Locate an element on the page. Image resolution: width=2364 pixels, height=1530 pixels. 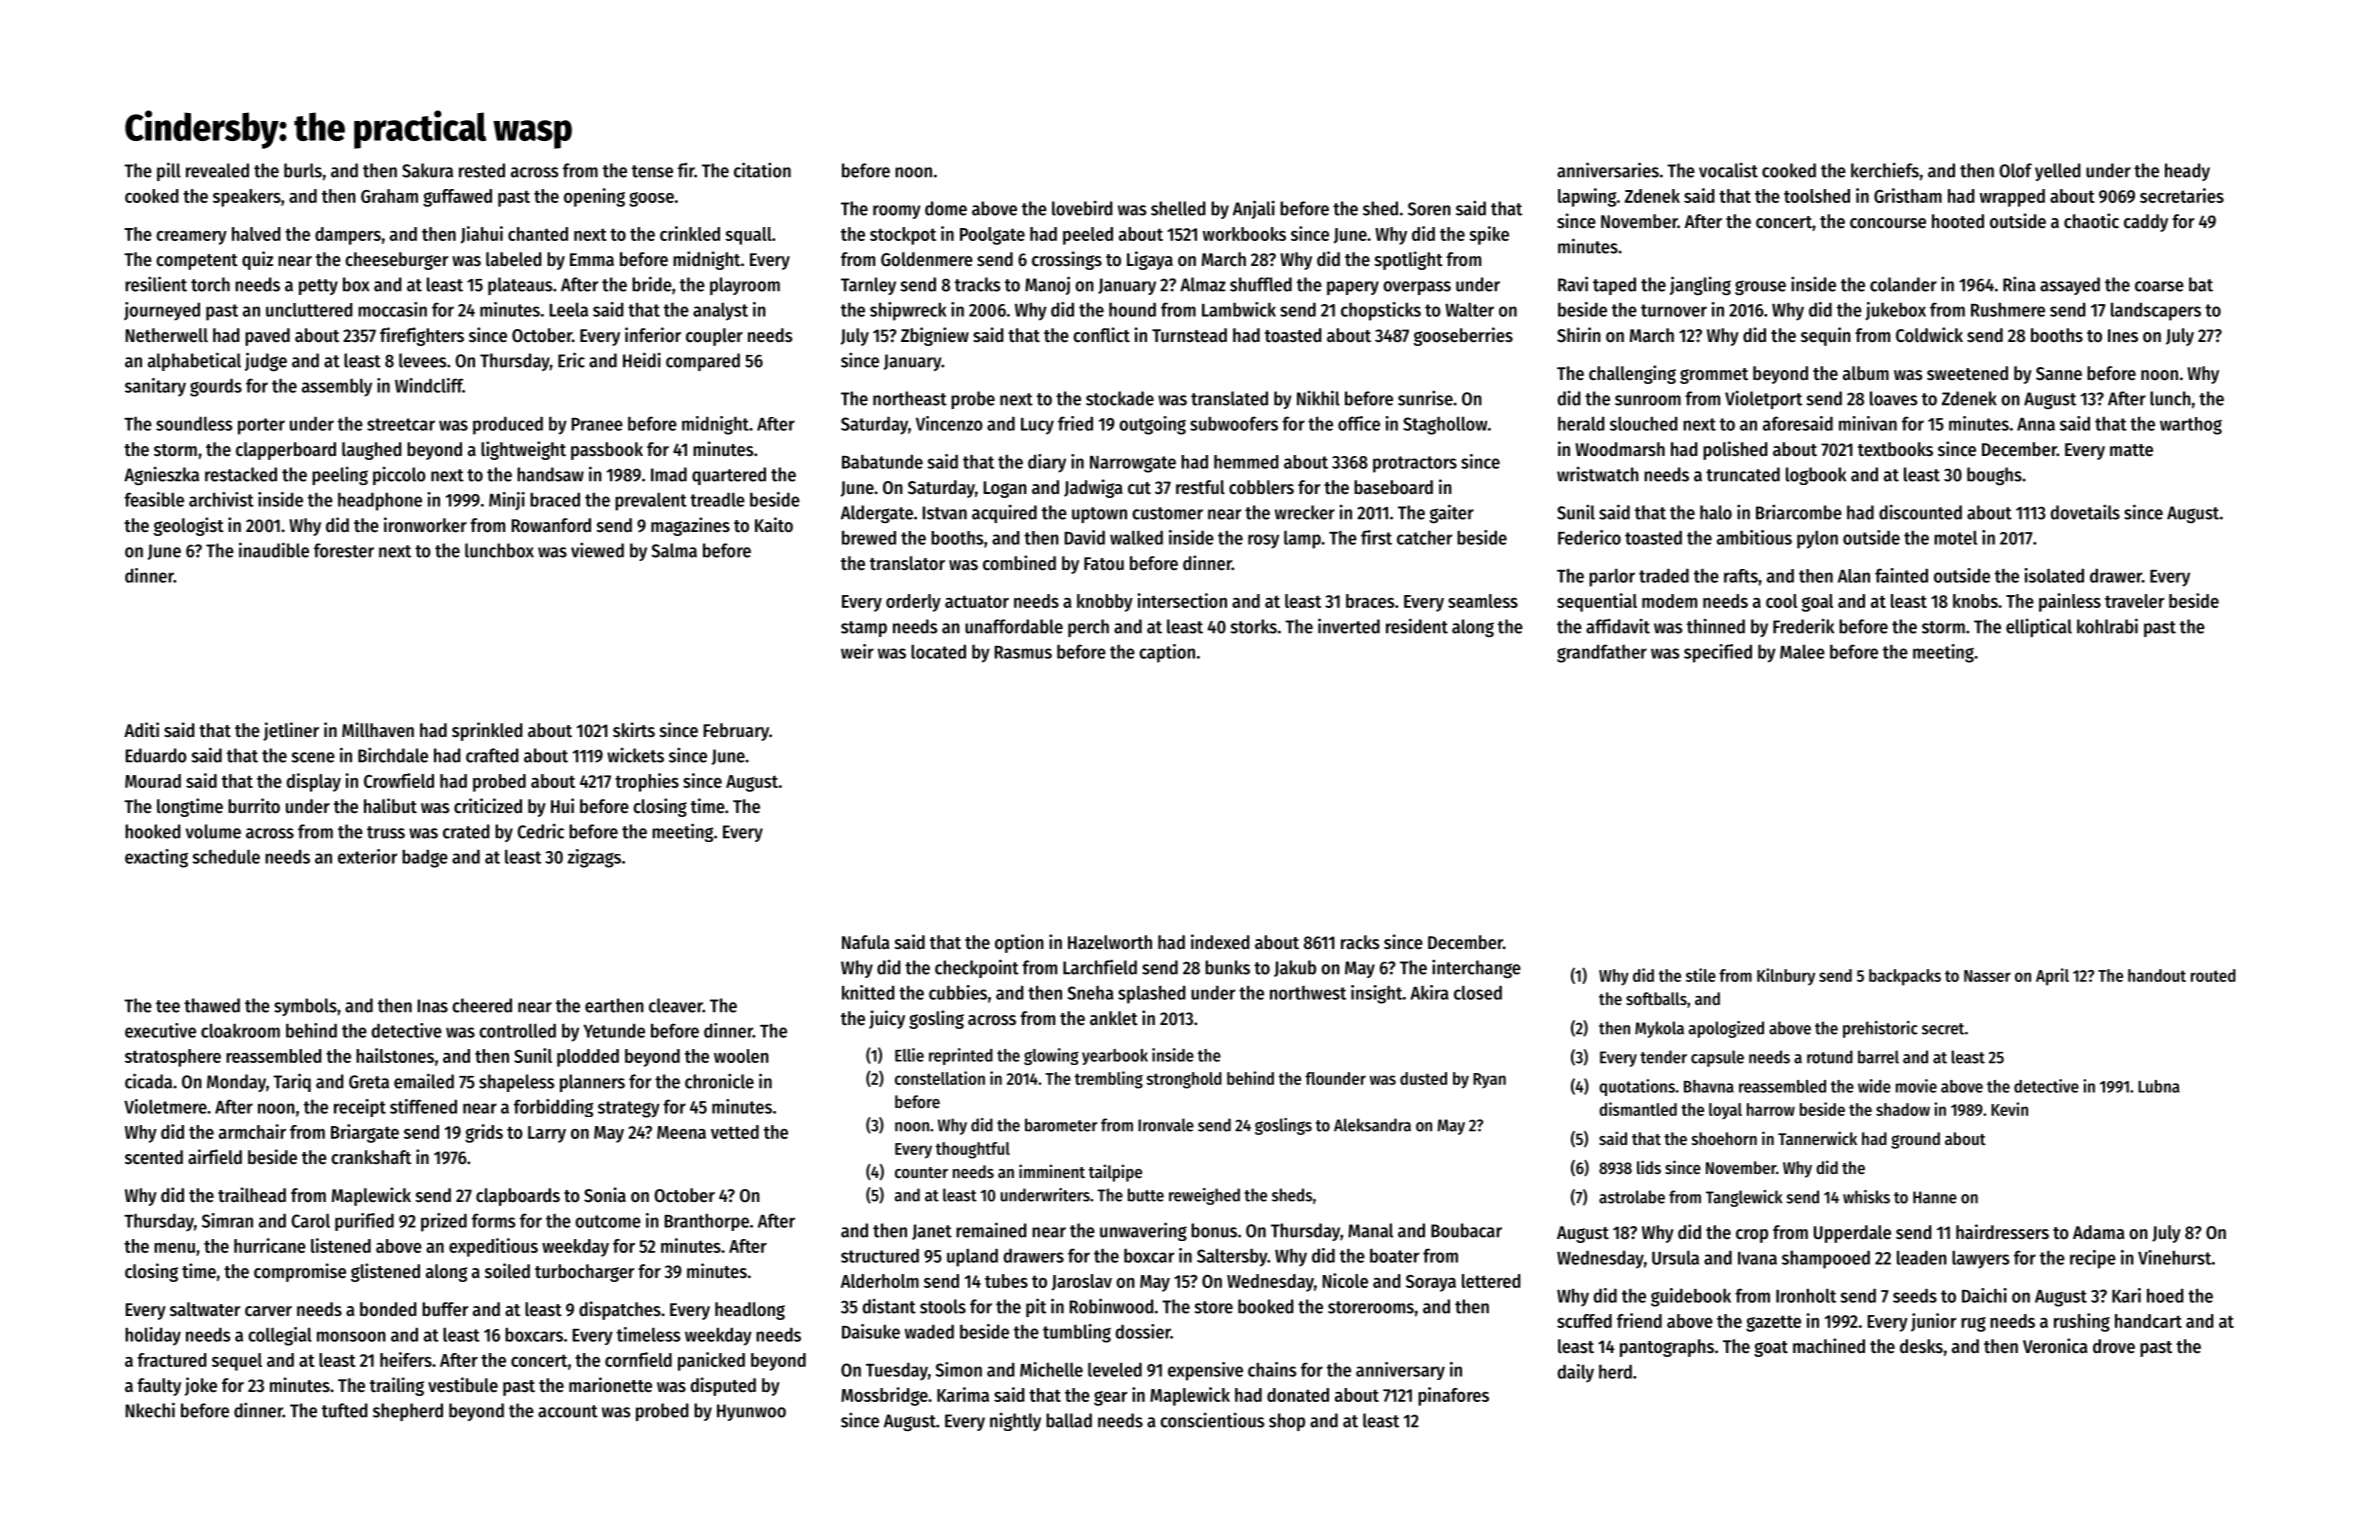
shuffled is located at coordinates (1261, 284).
